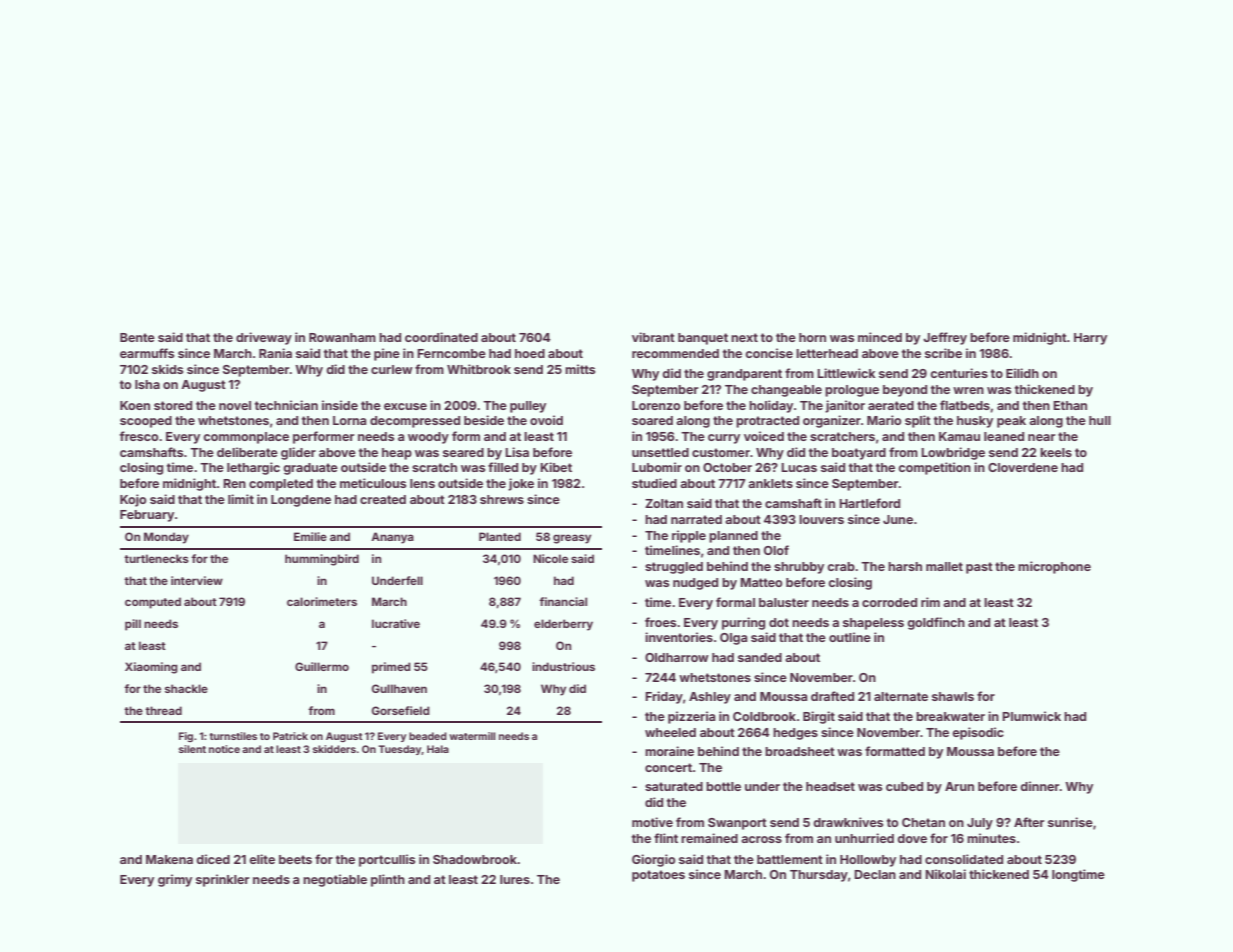 The width and height of the page is (1233, 952). What do you see at coordinates (151, 668) in the page?
I see `Xiaoming` at bounding box center [151, 668].
